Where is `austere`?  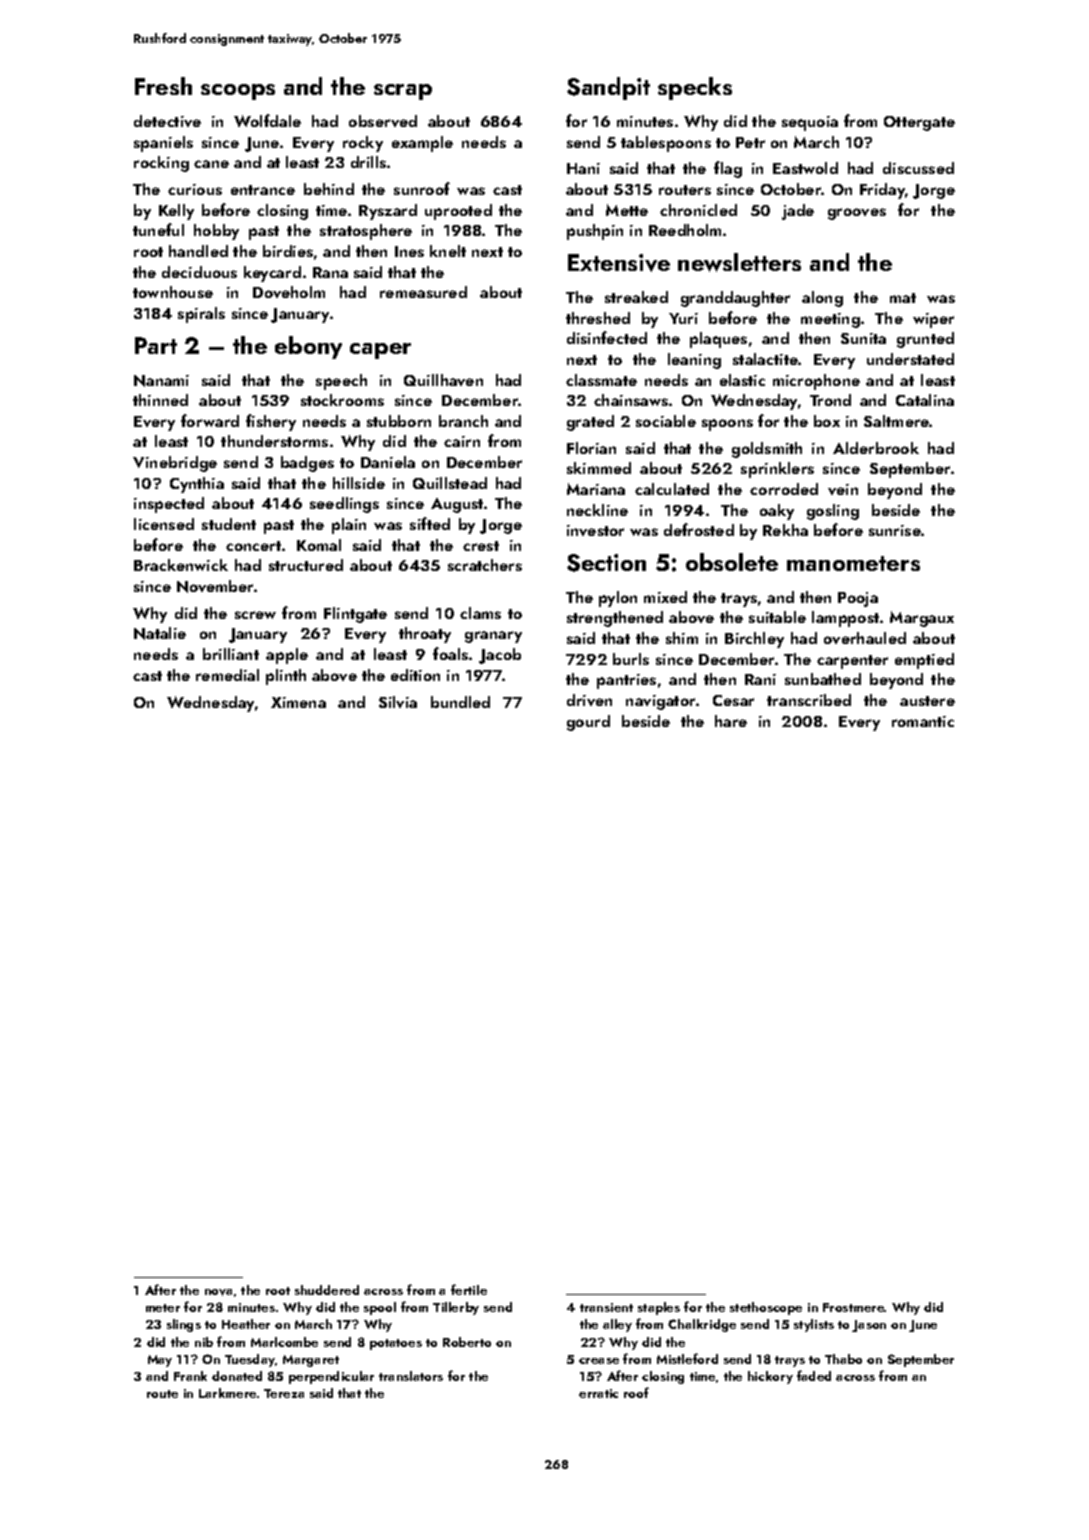
austere is located at coordinates (927, 701).
